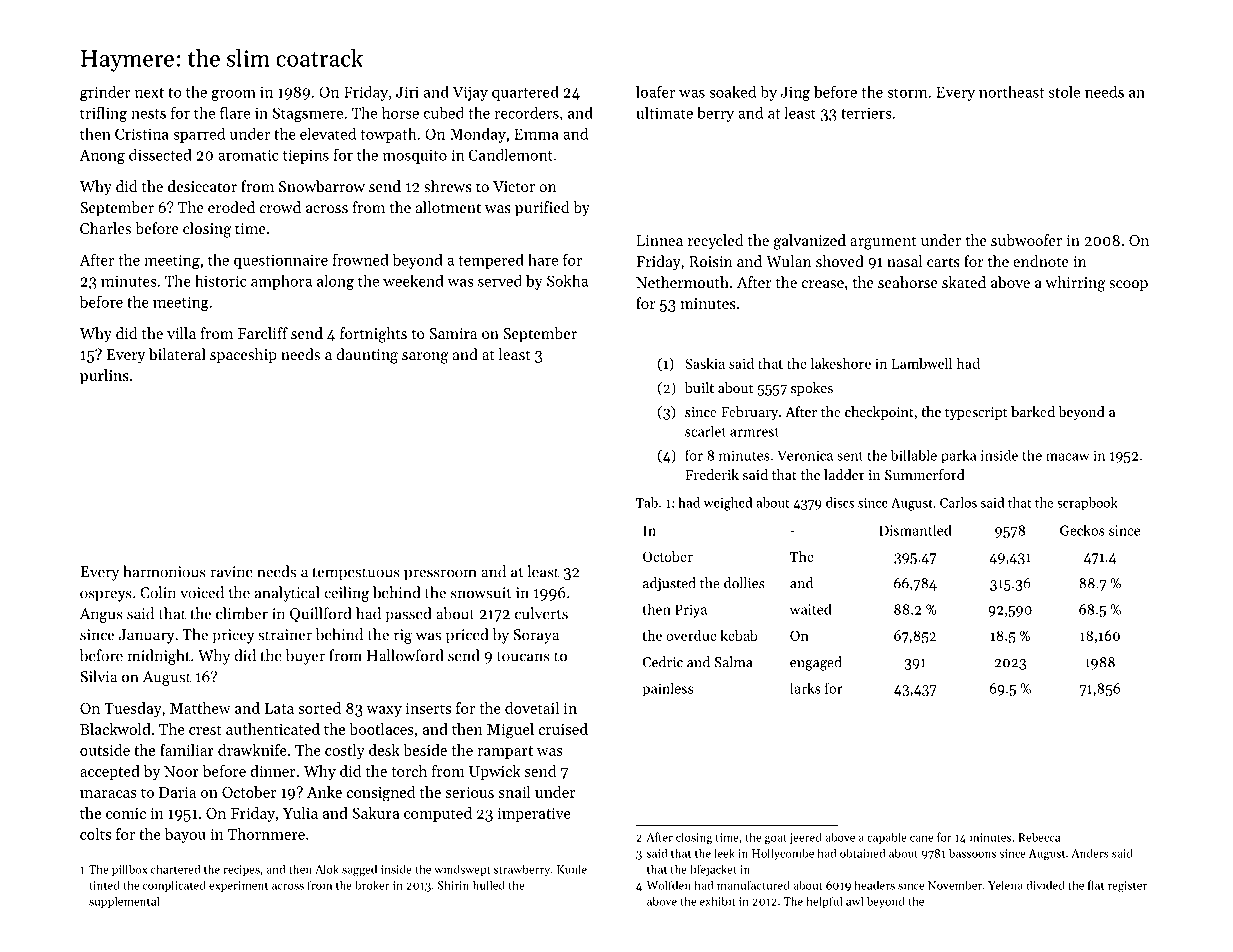 The width and height of the image is (1233, 952). Describe the element at coordinates (105, 228) in the image. I see `Charles` at that location.
